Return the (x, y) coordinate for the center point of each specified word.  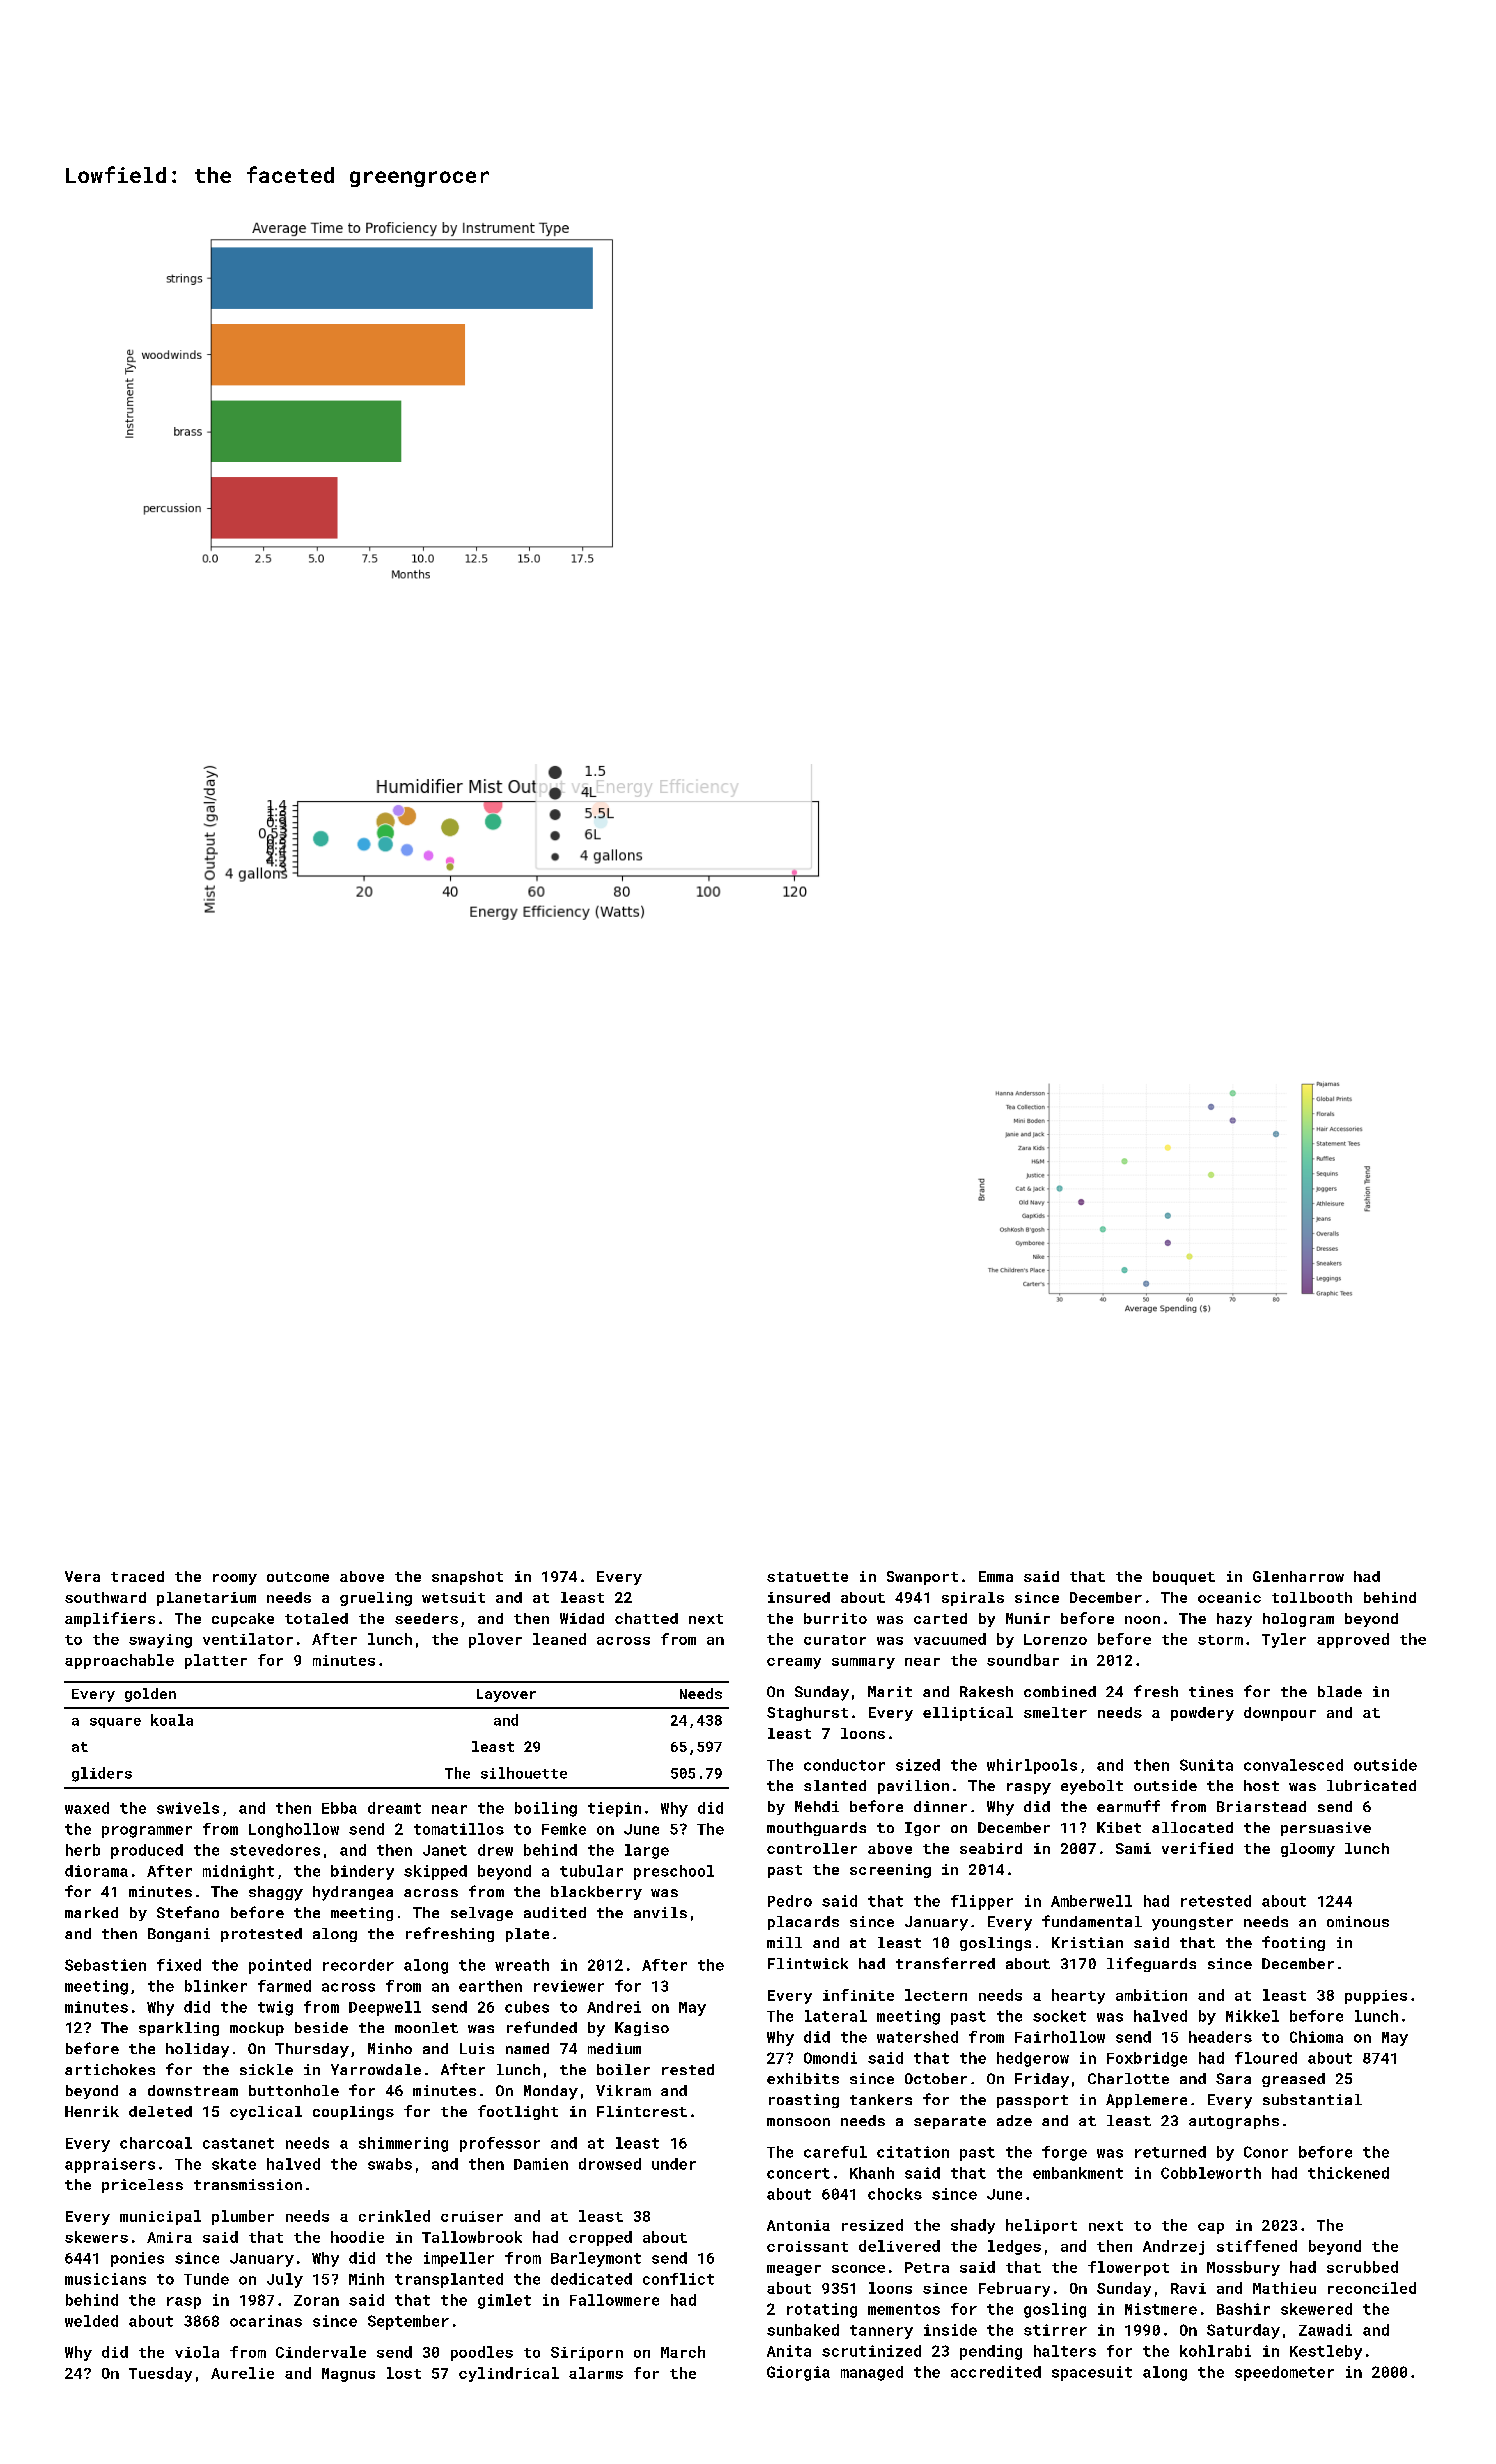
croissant (807, 2246)
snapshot (467, 1578)
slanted (835, 1785)
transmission (248, 2184)
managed (872, 2373)
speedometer (1284, 2373)
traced (137, 1576)
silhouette (524, 1773)
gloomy (1308, 1850)
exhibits (803, 2078)
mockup (257, 2029)
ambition (1151, 1995)
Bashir (1243, 2309)
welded (91, 2321)
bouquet (1184, 1578)
